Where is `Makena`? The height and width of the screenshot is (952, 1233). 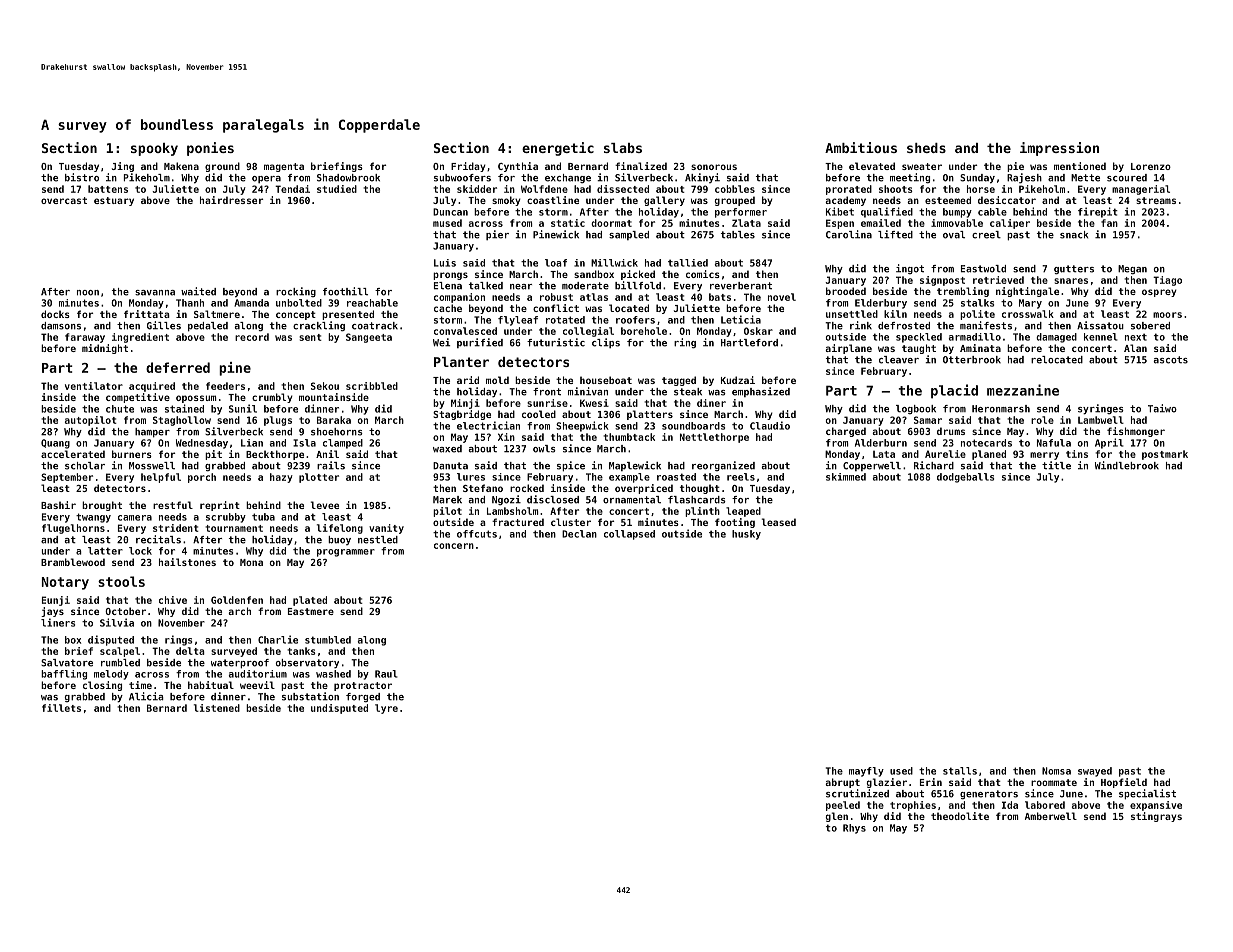 Makena is located at coordinates (181, 166).
